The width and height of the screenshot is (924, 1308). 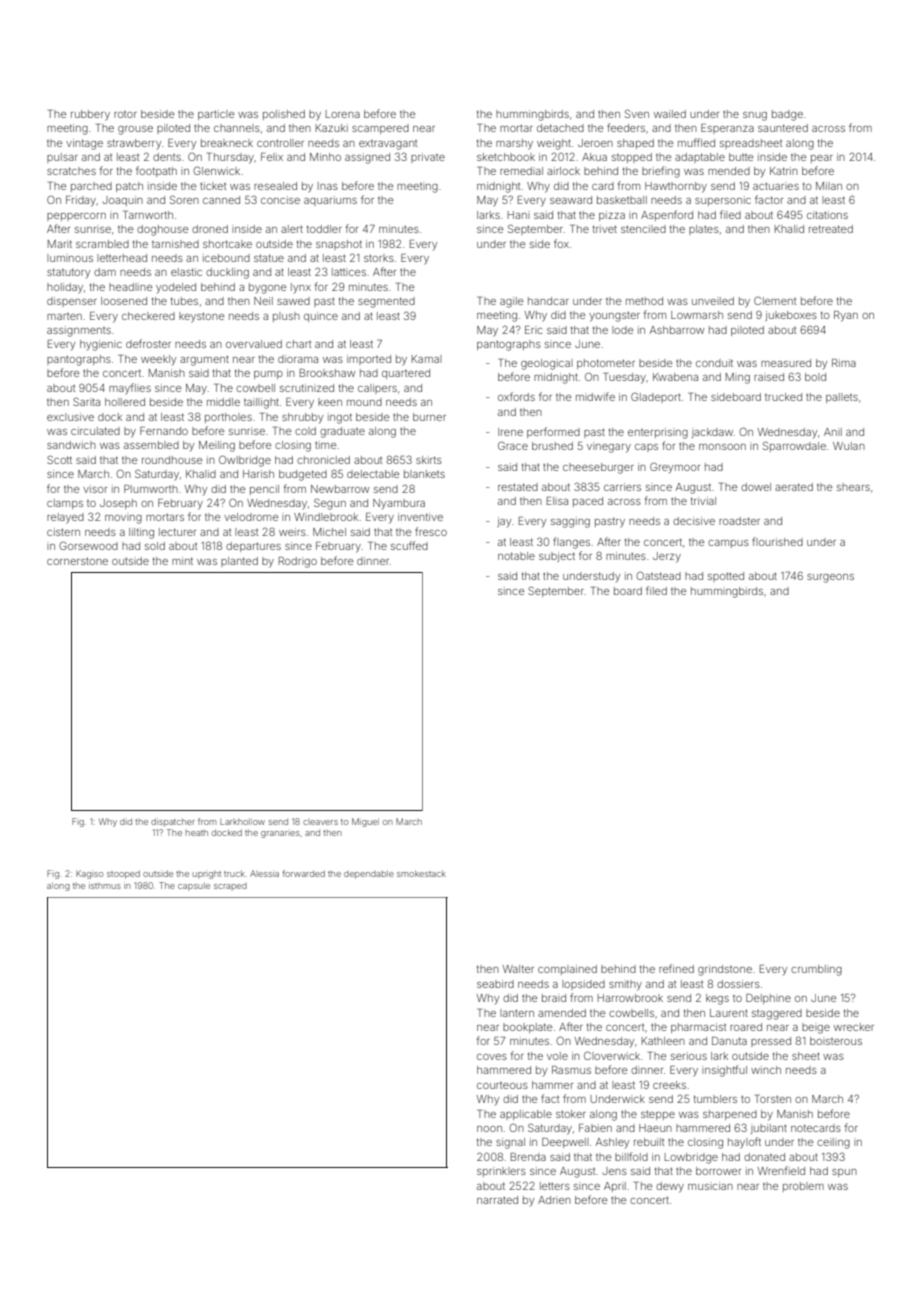 I want to click on sprinklers, so click(x=501, y=1172).
